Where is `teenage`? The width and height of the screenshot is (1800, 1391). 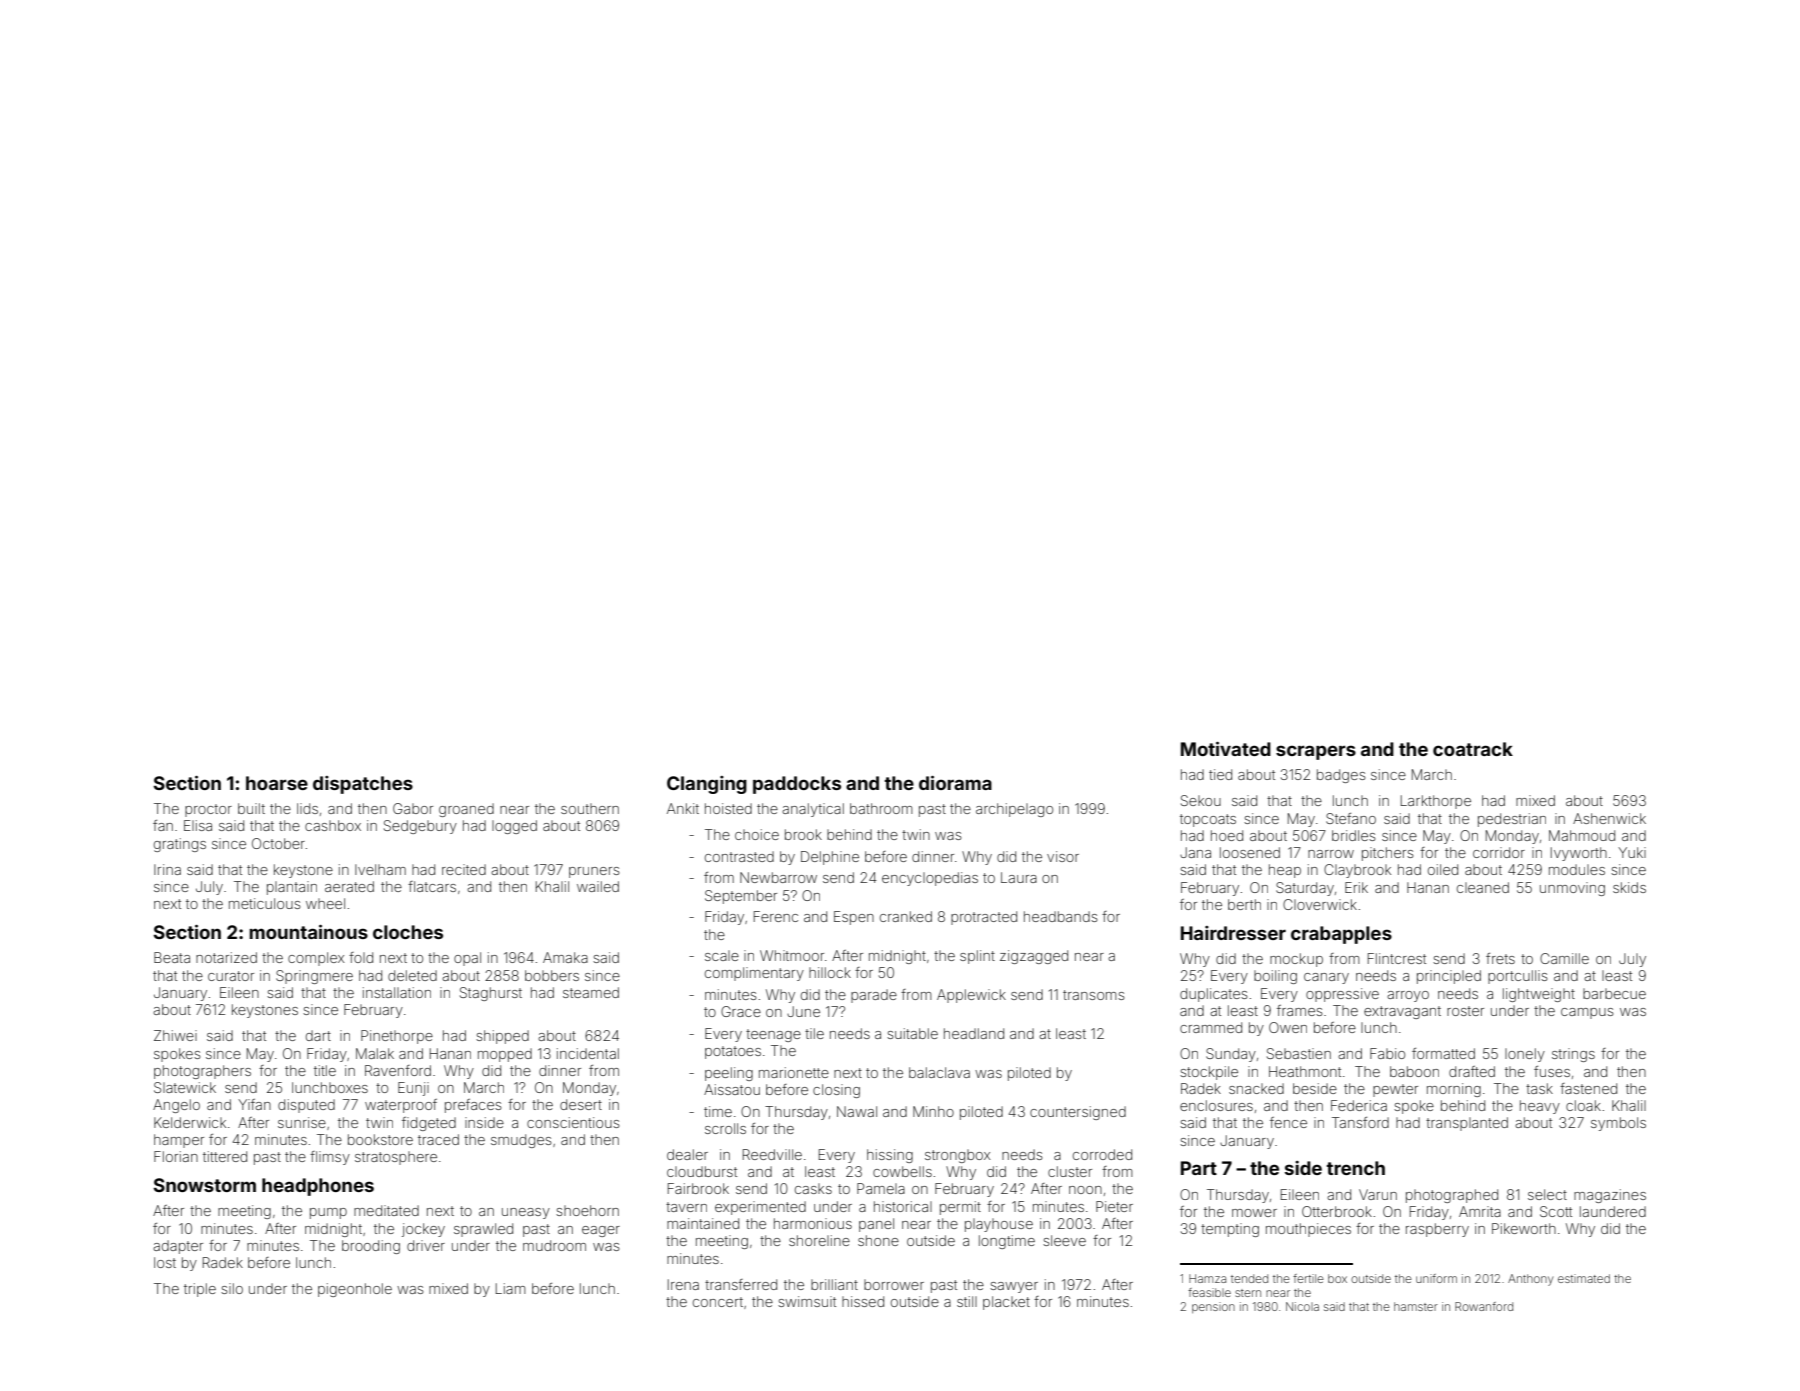 teenage is located at coordinates (773, 1035).
